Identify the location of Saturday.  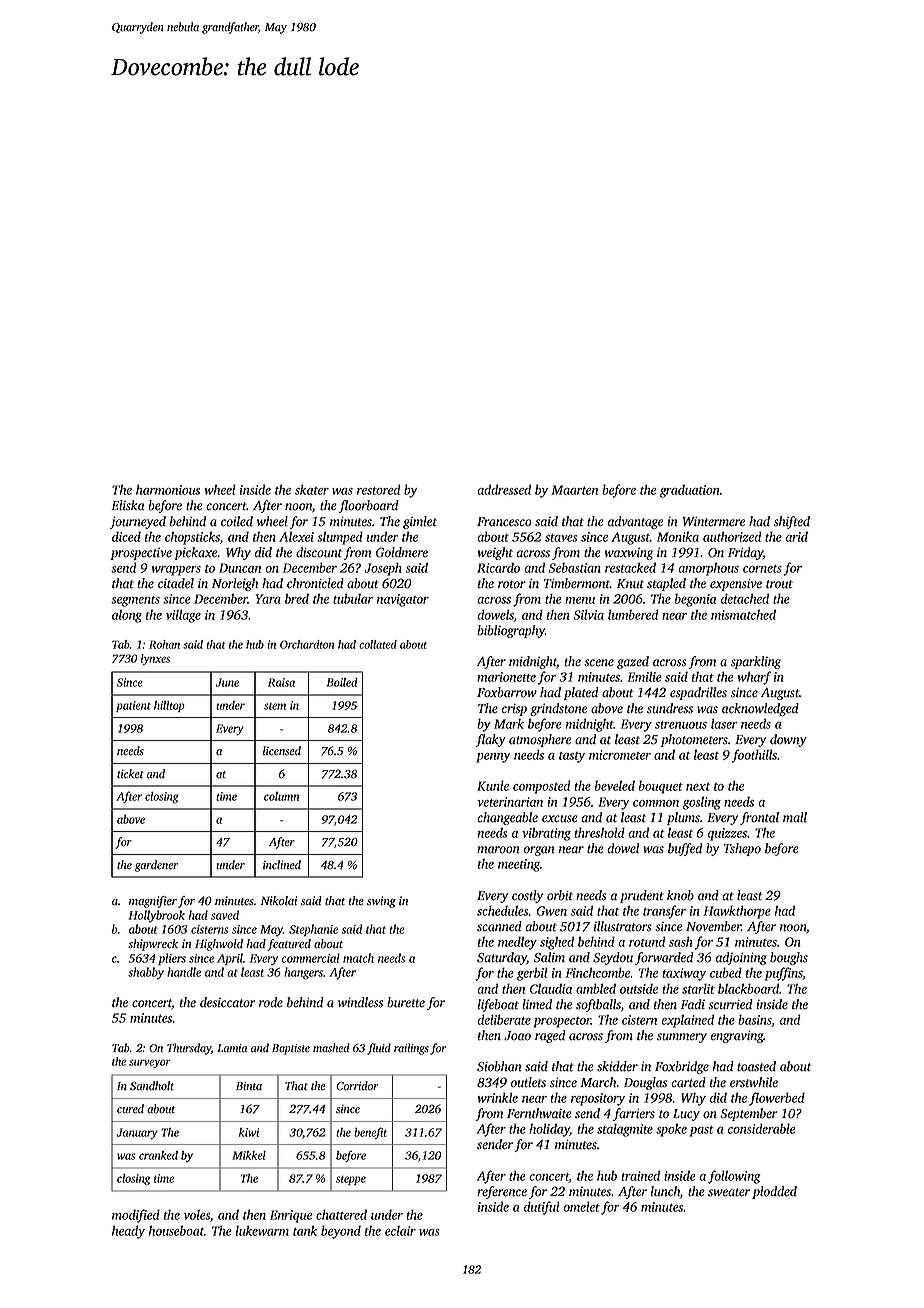
(502, 958).
